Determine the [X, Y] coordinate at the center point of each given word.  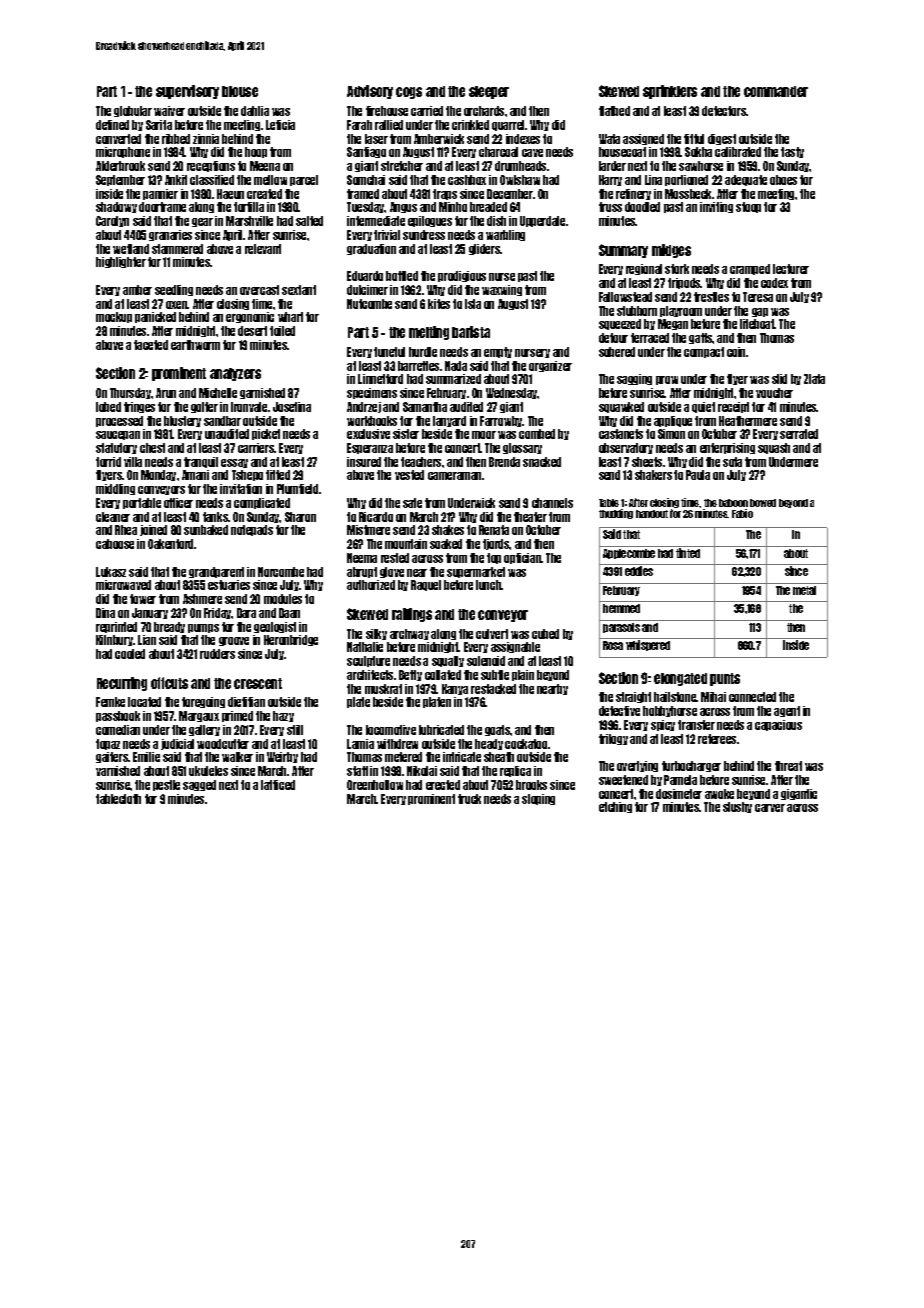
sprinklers [670, 92]
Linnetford [380, 379]
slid [779, 379]
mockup [114, 317]
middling [115, 489]
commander [776, 91]
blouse [240, 91]
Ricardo [376, 517]
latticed [278, 785]
